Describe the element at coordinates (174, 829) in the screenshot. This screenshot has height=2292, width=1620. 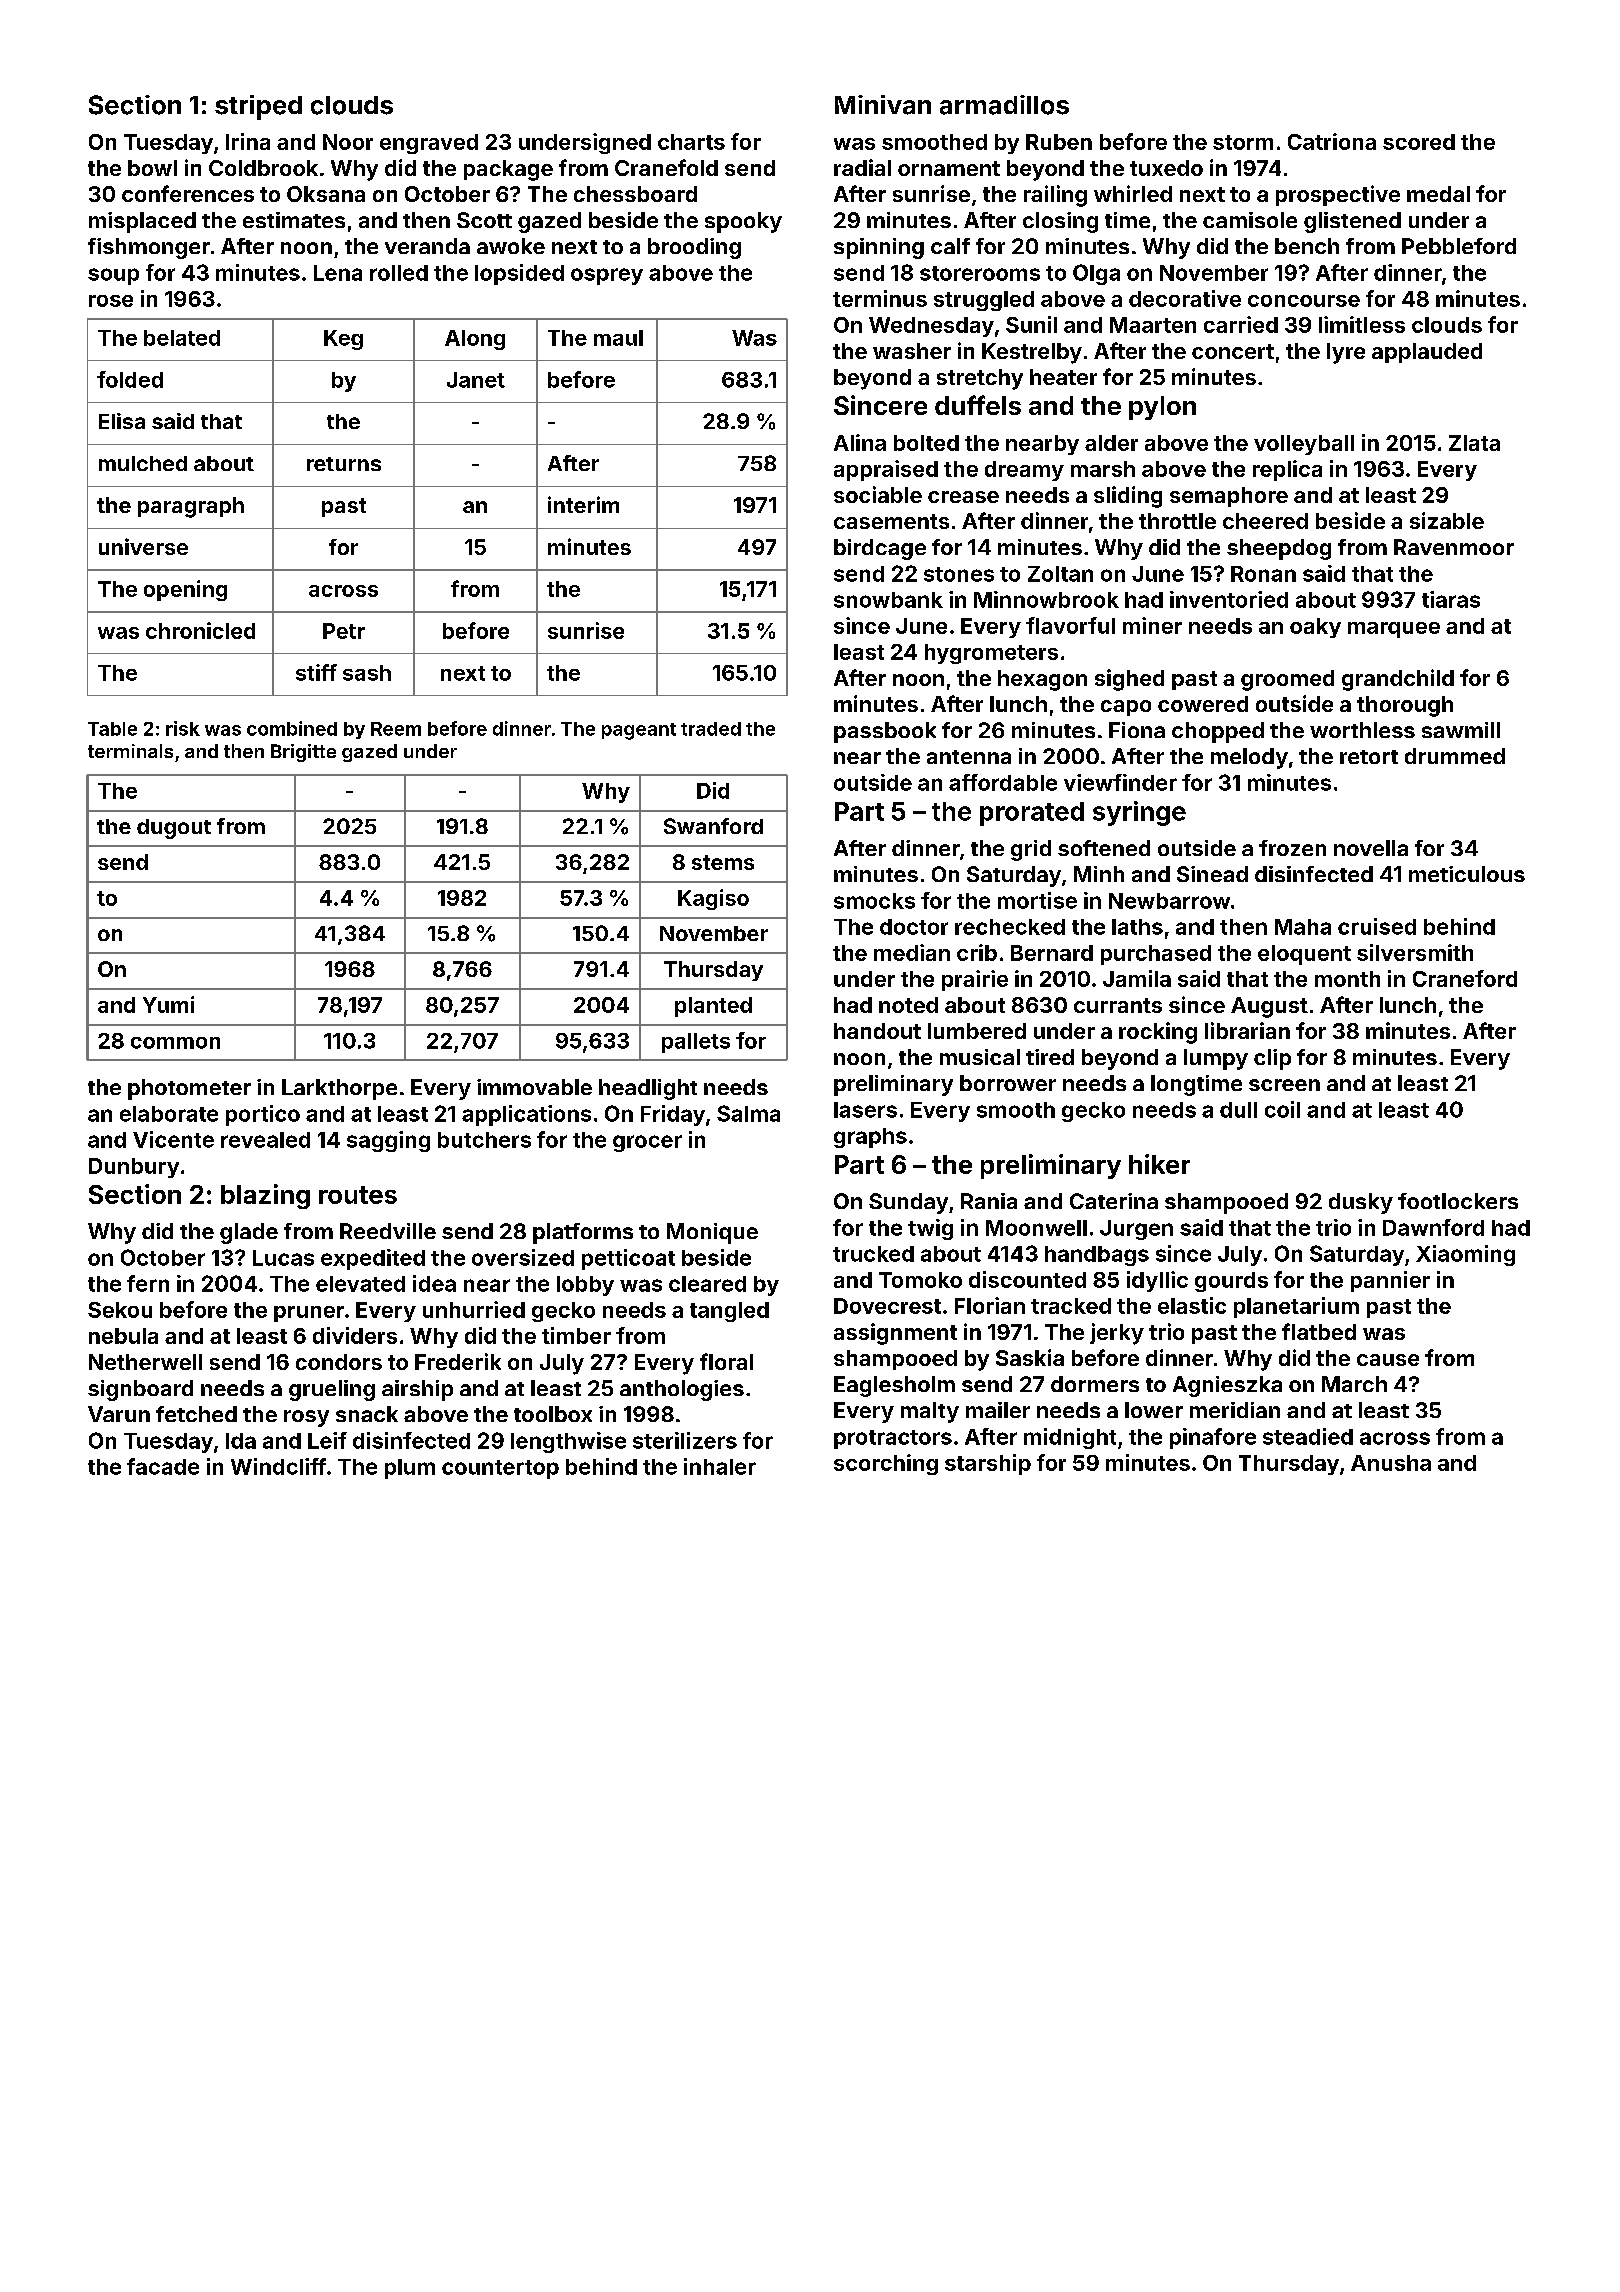
I see `dugout` at that location.
